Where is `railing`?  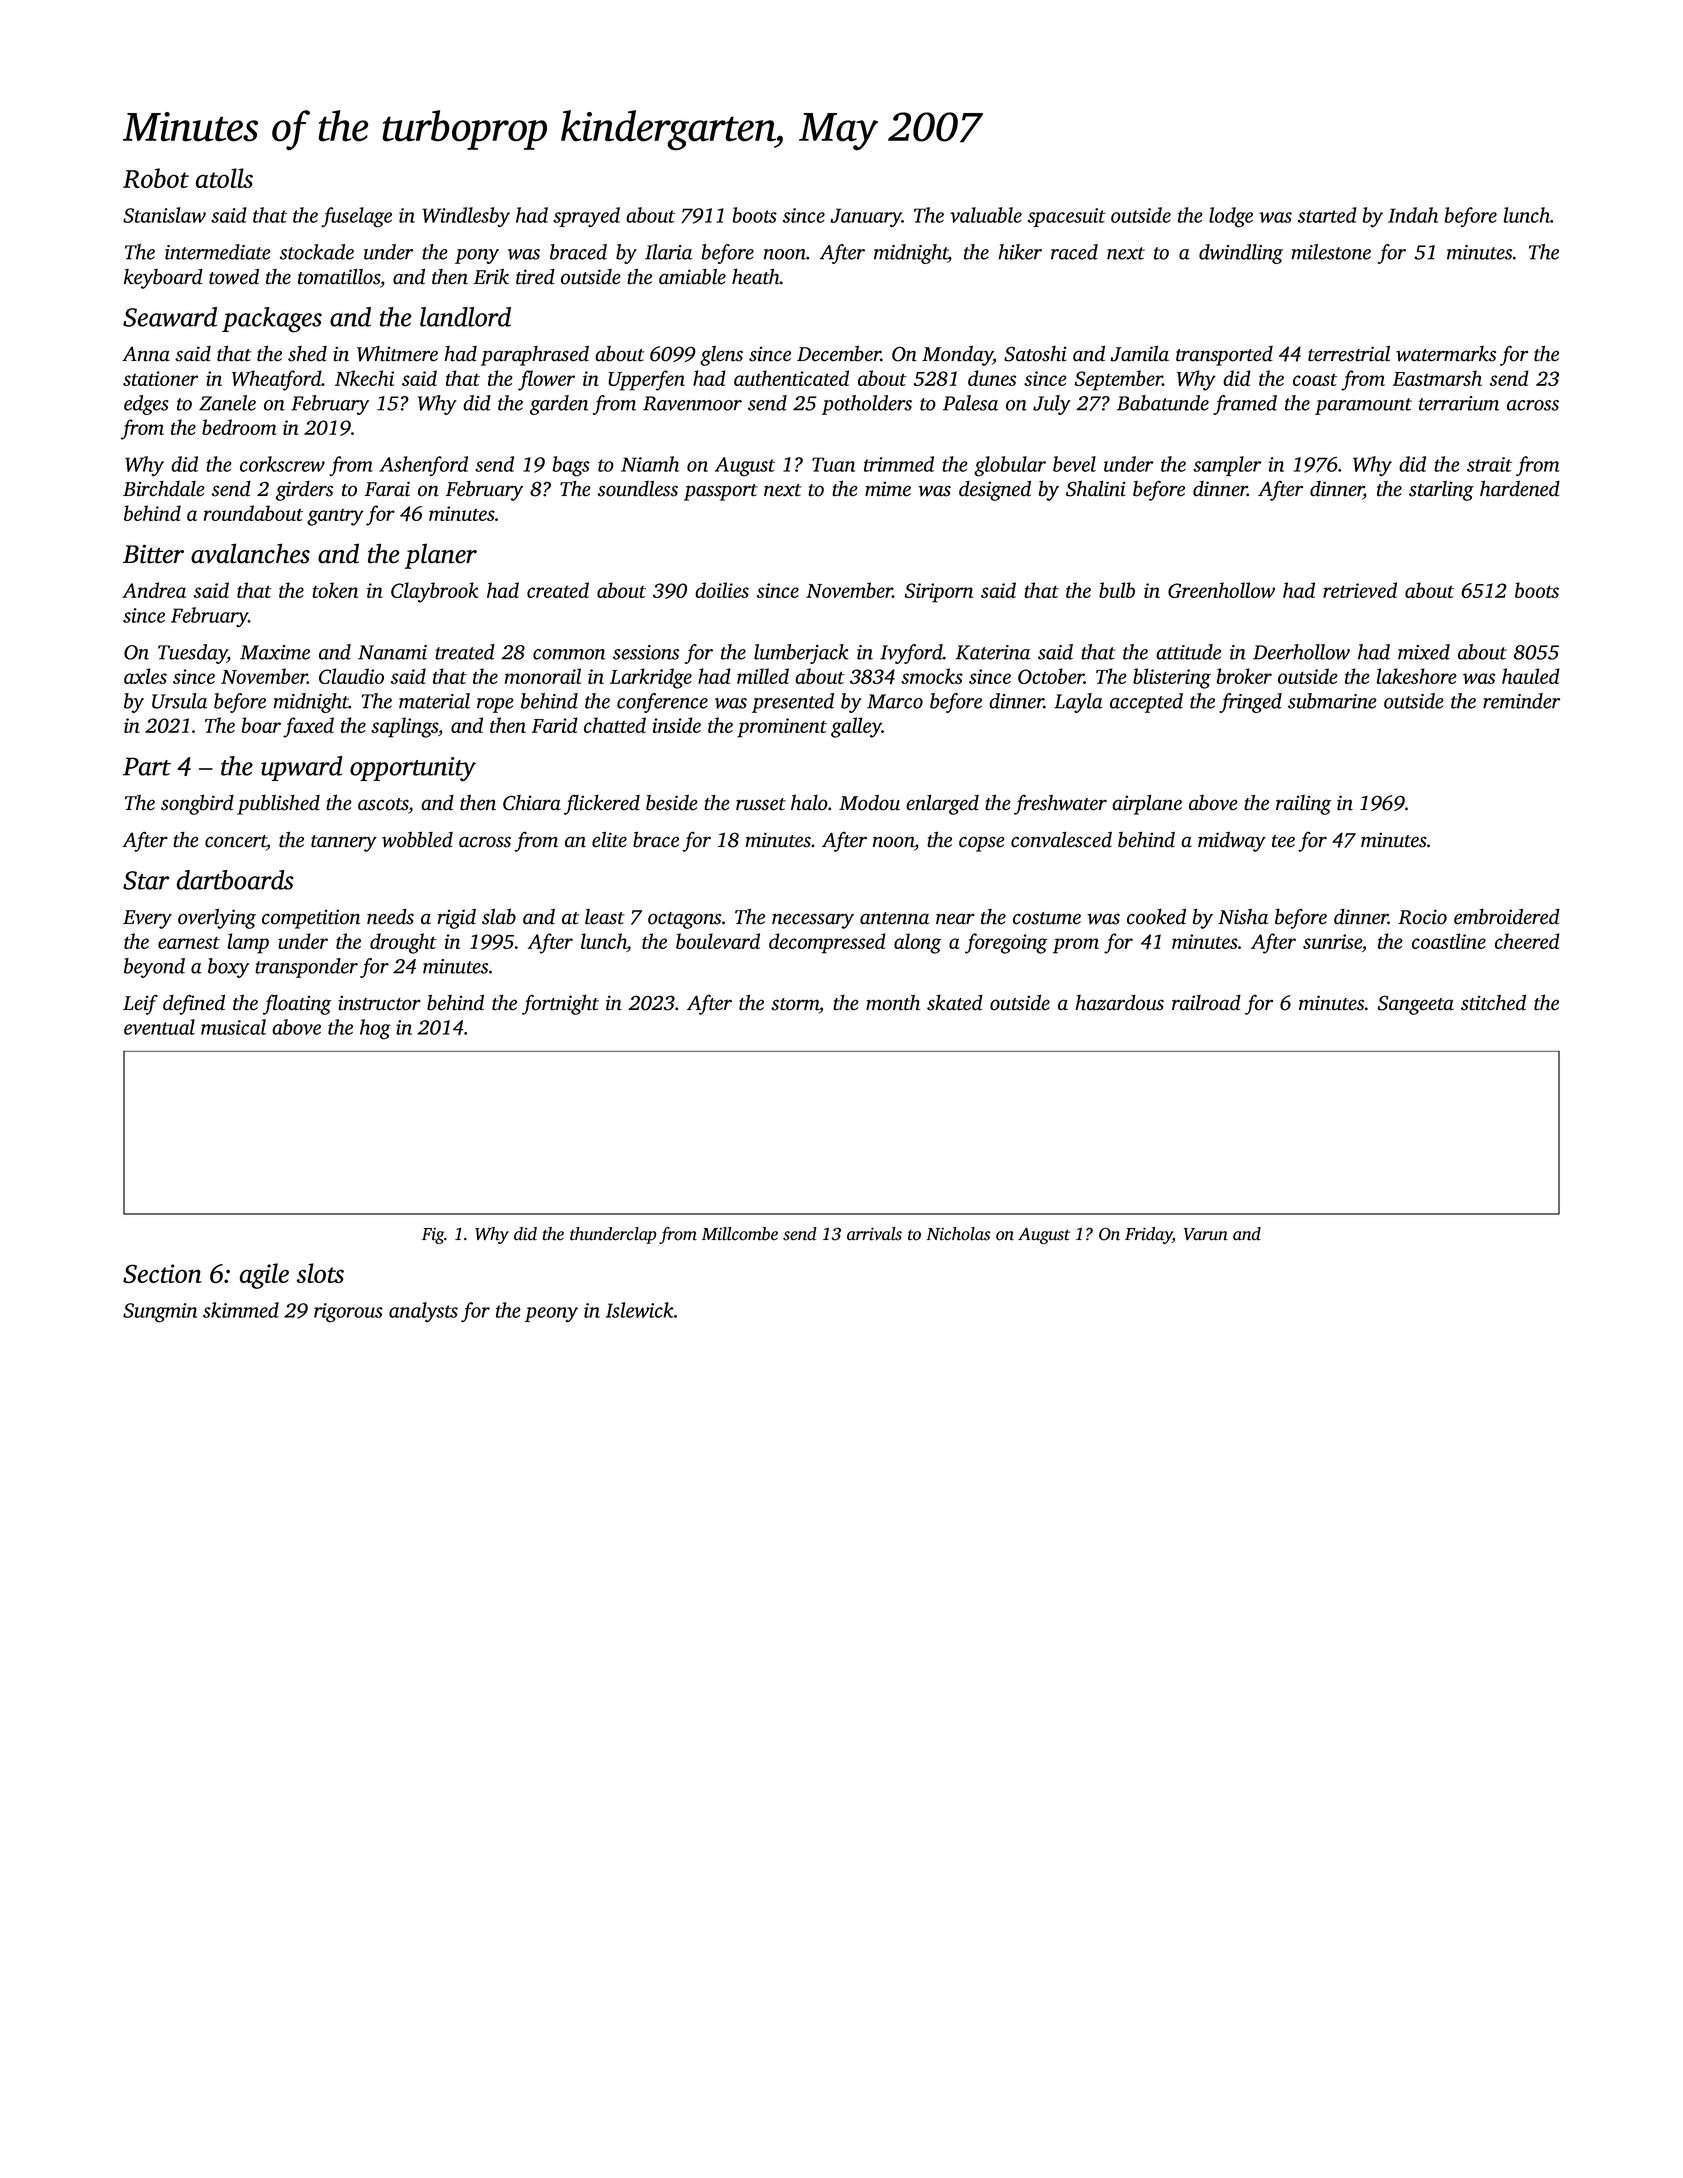 railing is located at coordinates (1303, 805).
